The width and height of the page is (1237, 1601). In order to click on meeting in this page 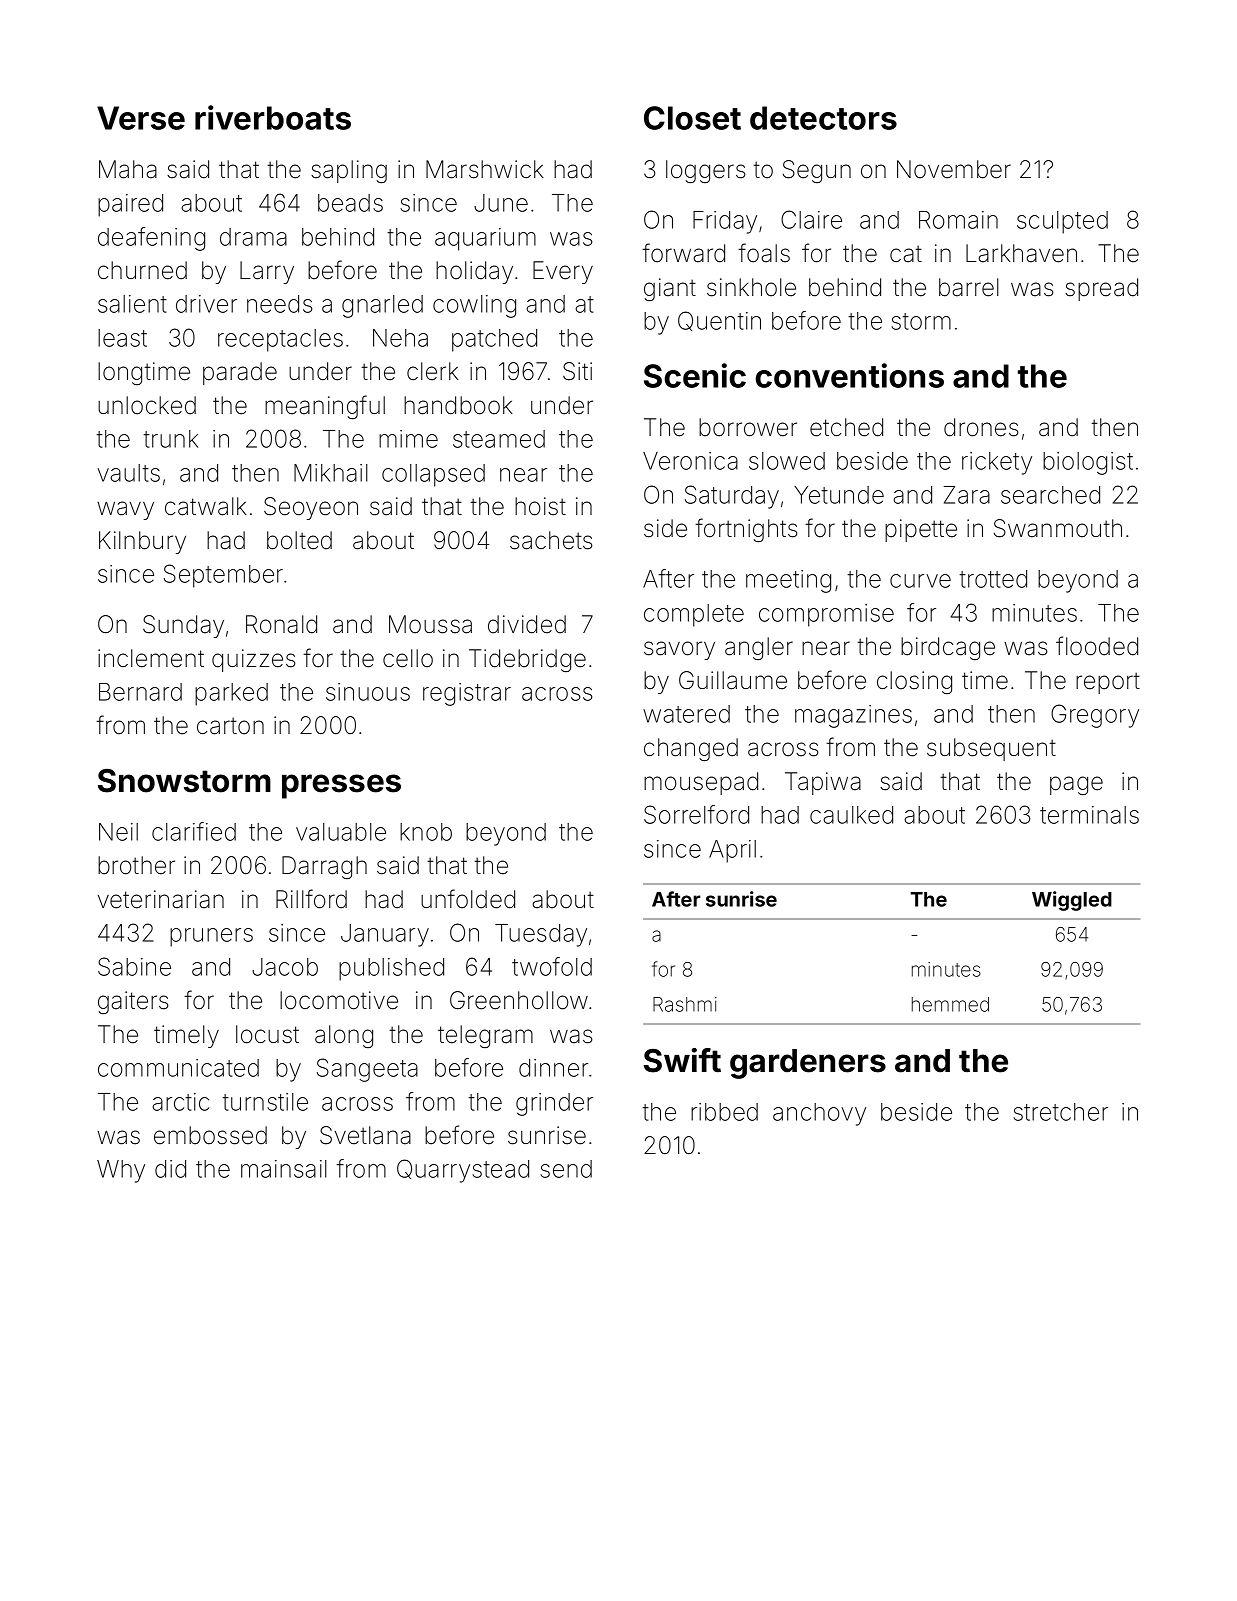, I will do `click(788, 581)`.
